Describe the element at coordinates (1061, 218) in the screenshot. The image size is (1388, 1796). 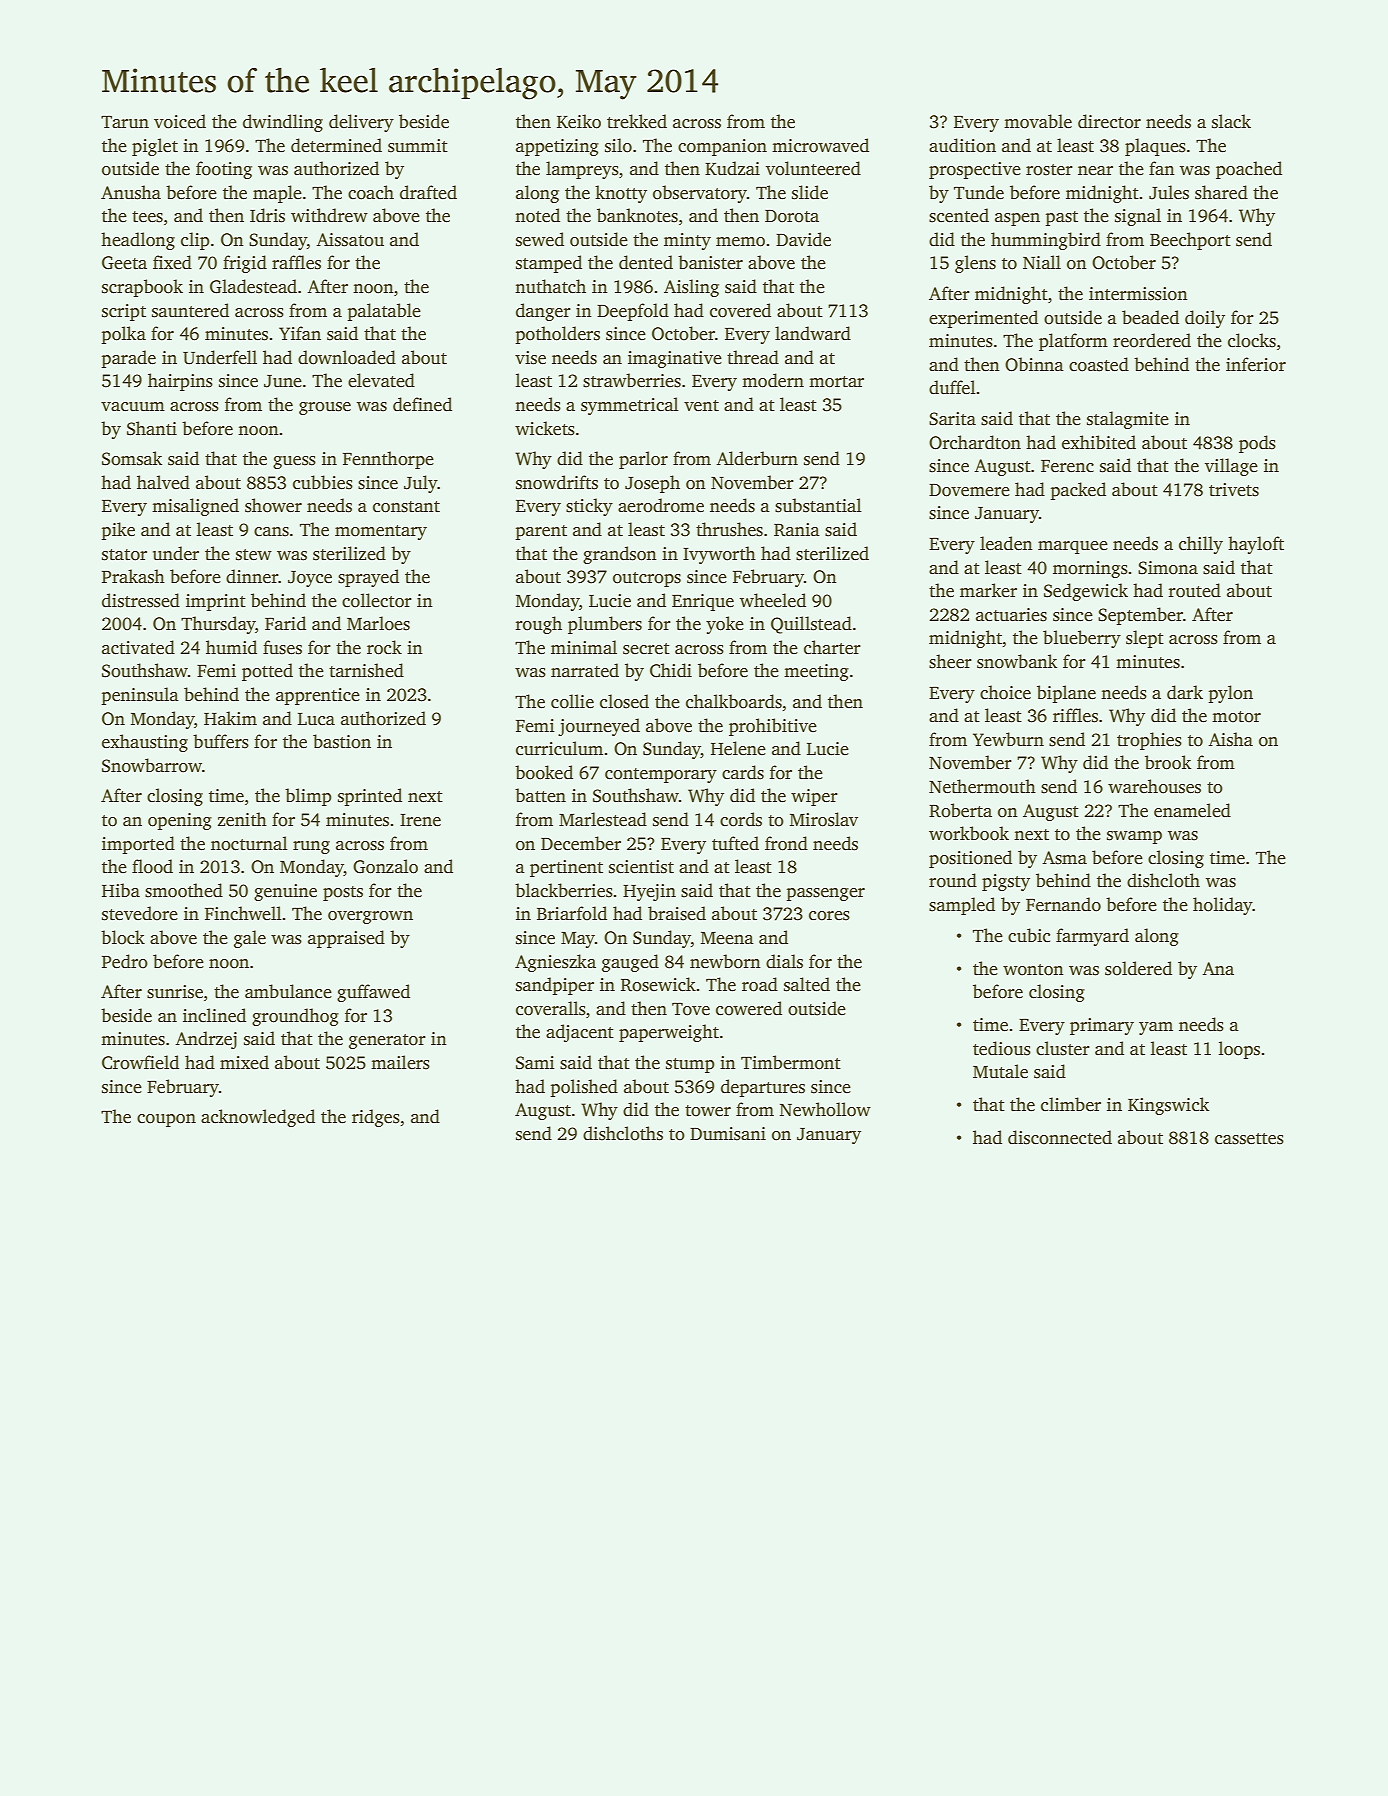
I see `past` at that location.
